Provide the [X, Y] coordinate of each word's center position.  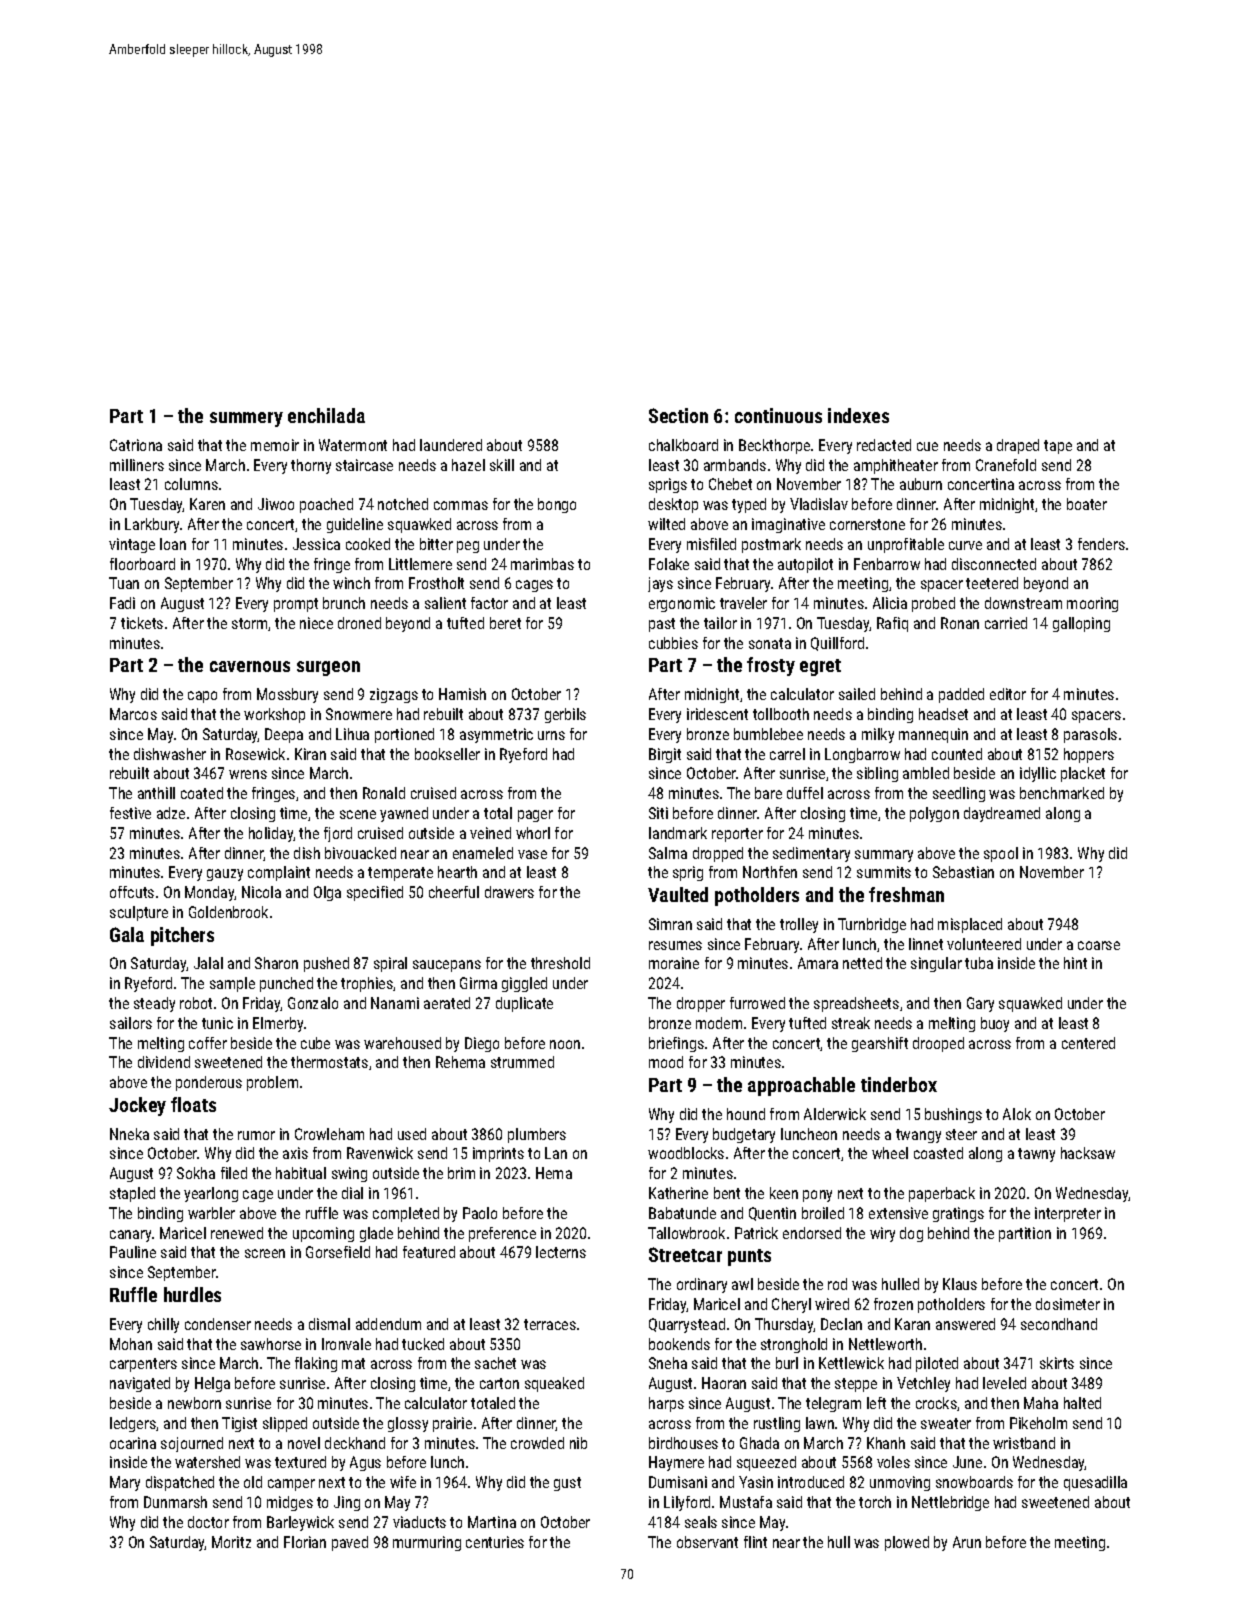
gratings [958, 1214]
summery [246, 419]
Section [678, 415]
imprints [498, 1154]
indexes [858, 415]
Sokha [196, 1173]
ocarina [133, 1443]
